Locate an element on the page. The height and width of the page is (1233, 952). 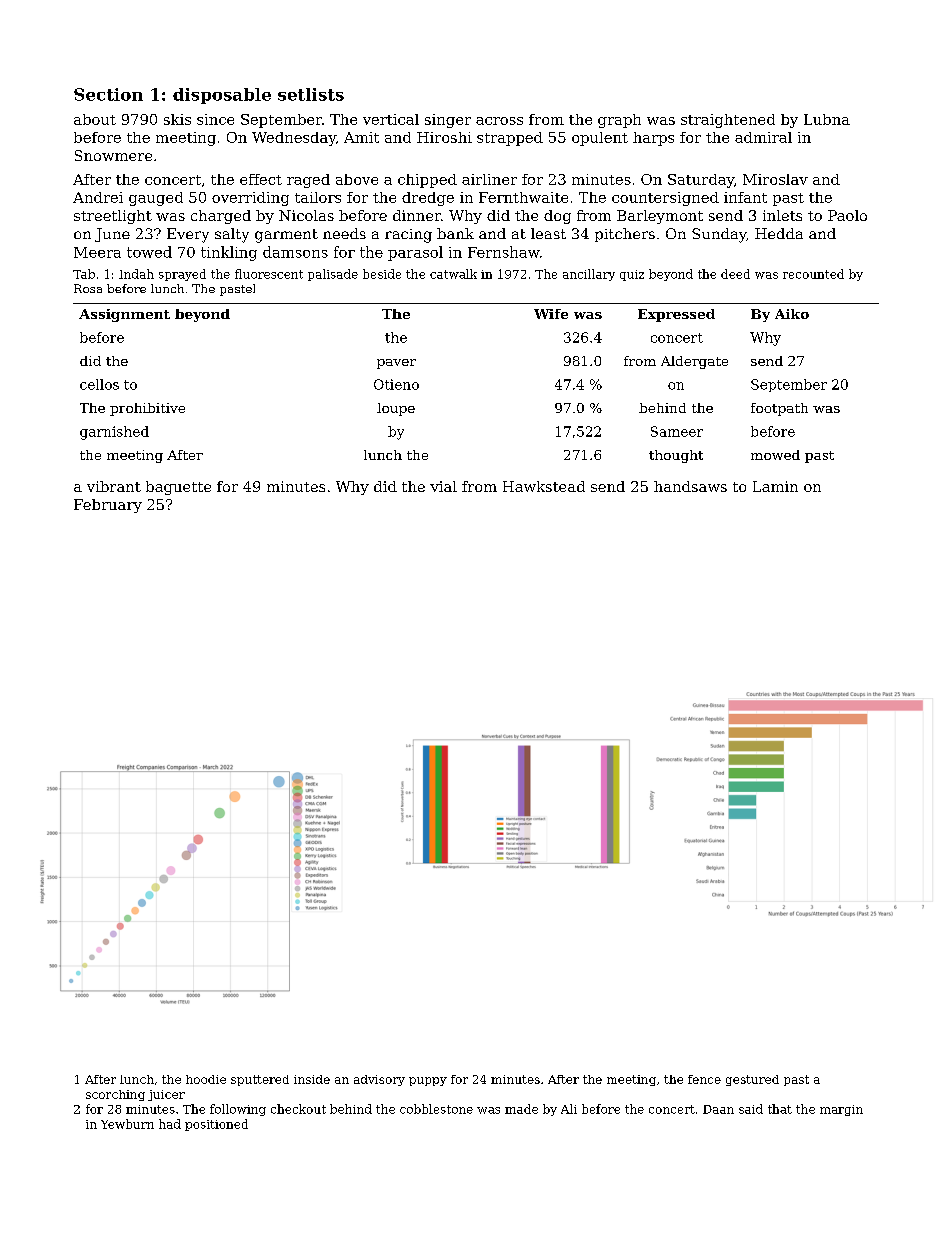
prohibitive is located at coordinates (147, 409).
